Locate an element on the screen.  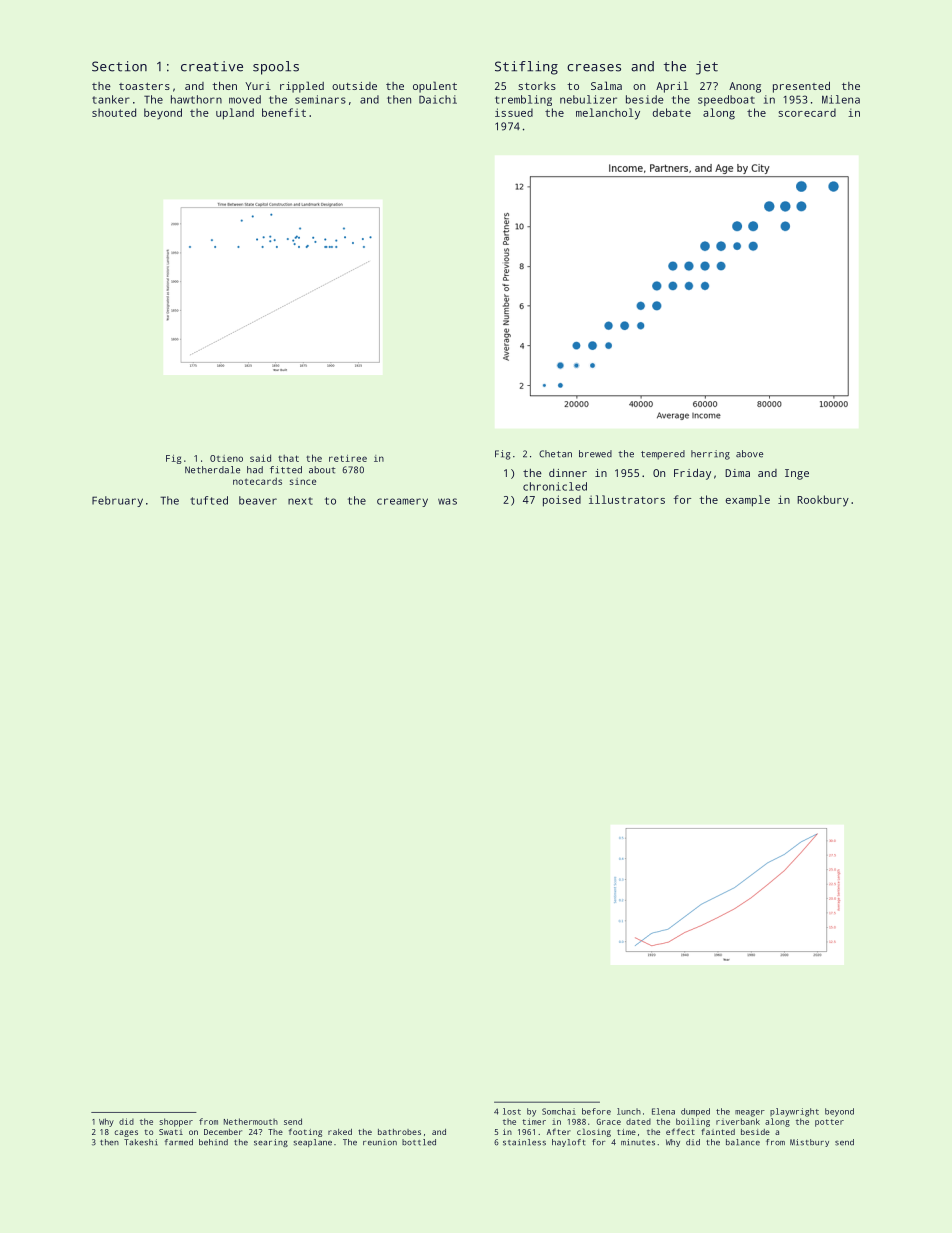
Chetan is located at coordinates (555, 454).
